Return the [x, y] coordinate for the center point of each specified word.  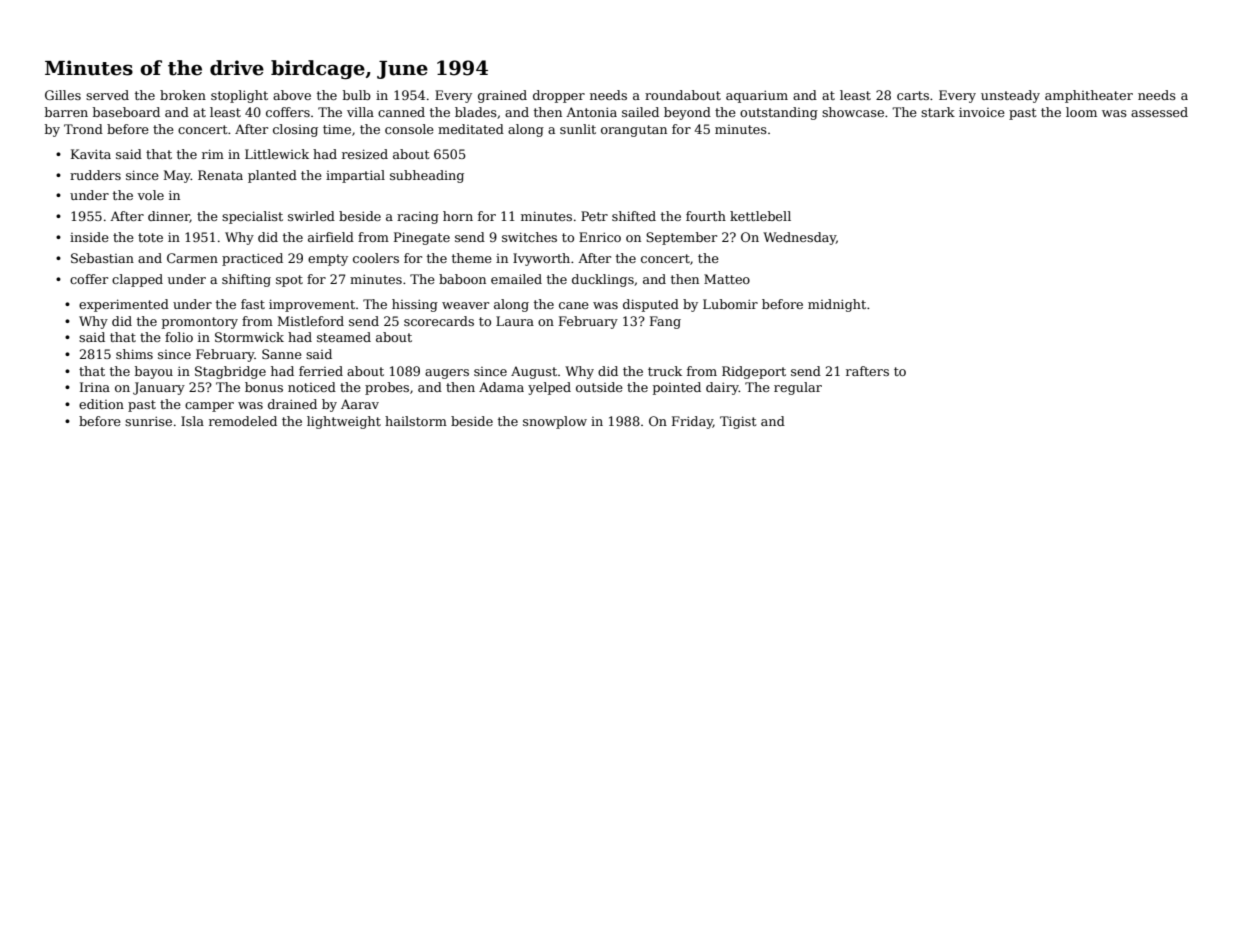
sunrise [148, 421]
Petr [594, 216]
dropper [559, 96]
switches [529, 237]
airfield [331, 237]
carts [913, 95]
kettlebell [760, 216]
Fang [665, 322]
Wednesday [799, 238]
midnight [837, 305]
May [177, 176]
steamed [344, 337]
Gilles [63, 95]
